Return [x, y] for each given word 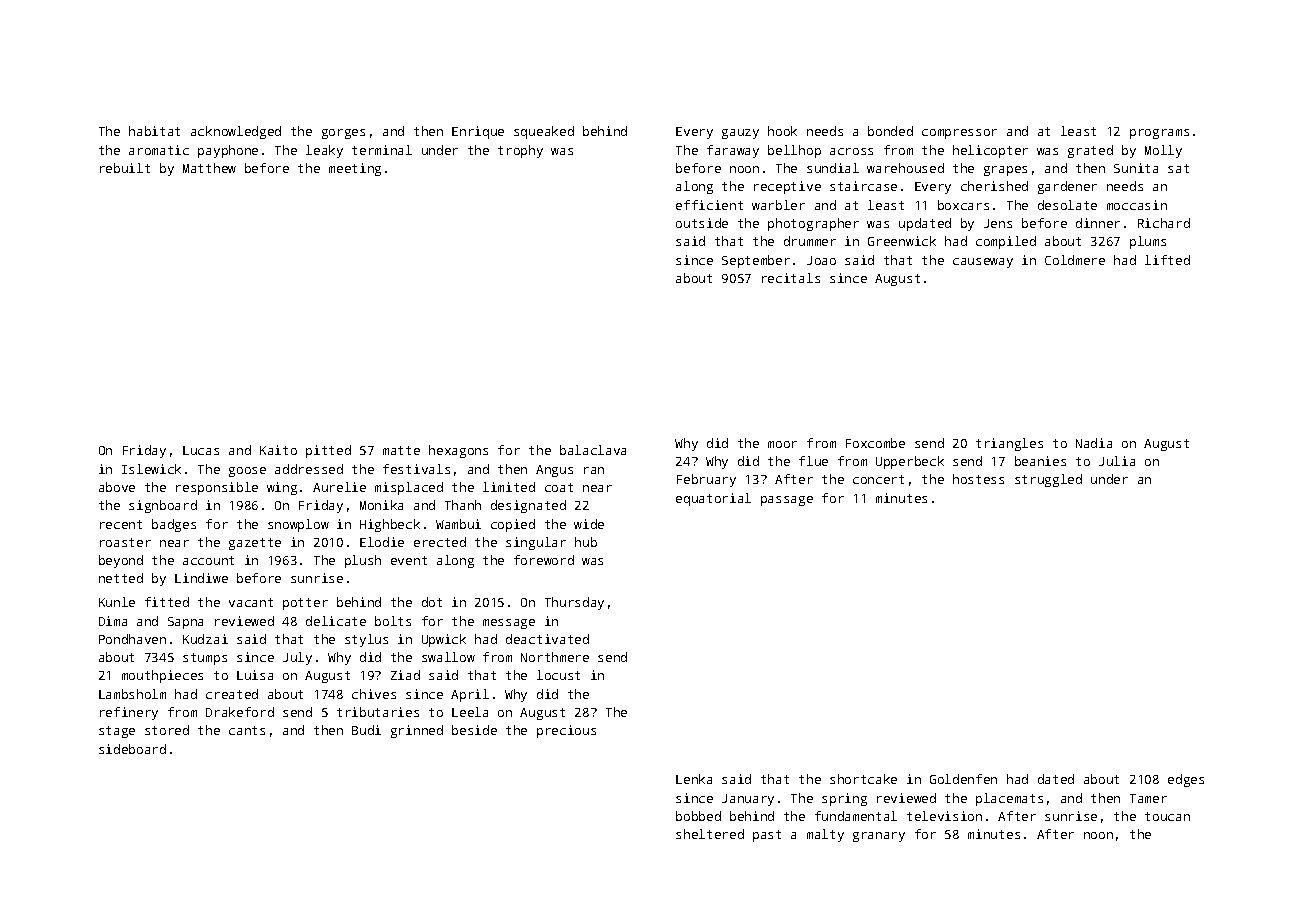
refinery [129, 713]
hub [586, 542]
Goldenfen [963, 779]
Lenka [694, 779]
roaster [125, 542]
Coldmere [1075, 260]
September [756, 261]
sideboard [132, 749]
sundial [833, 168]
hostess [978, 479]
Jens [998, 223]
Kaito [278, 450]
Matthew [209, 168]
